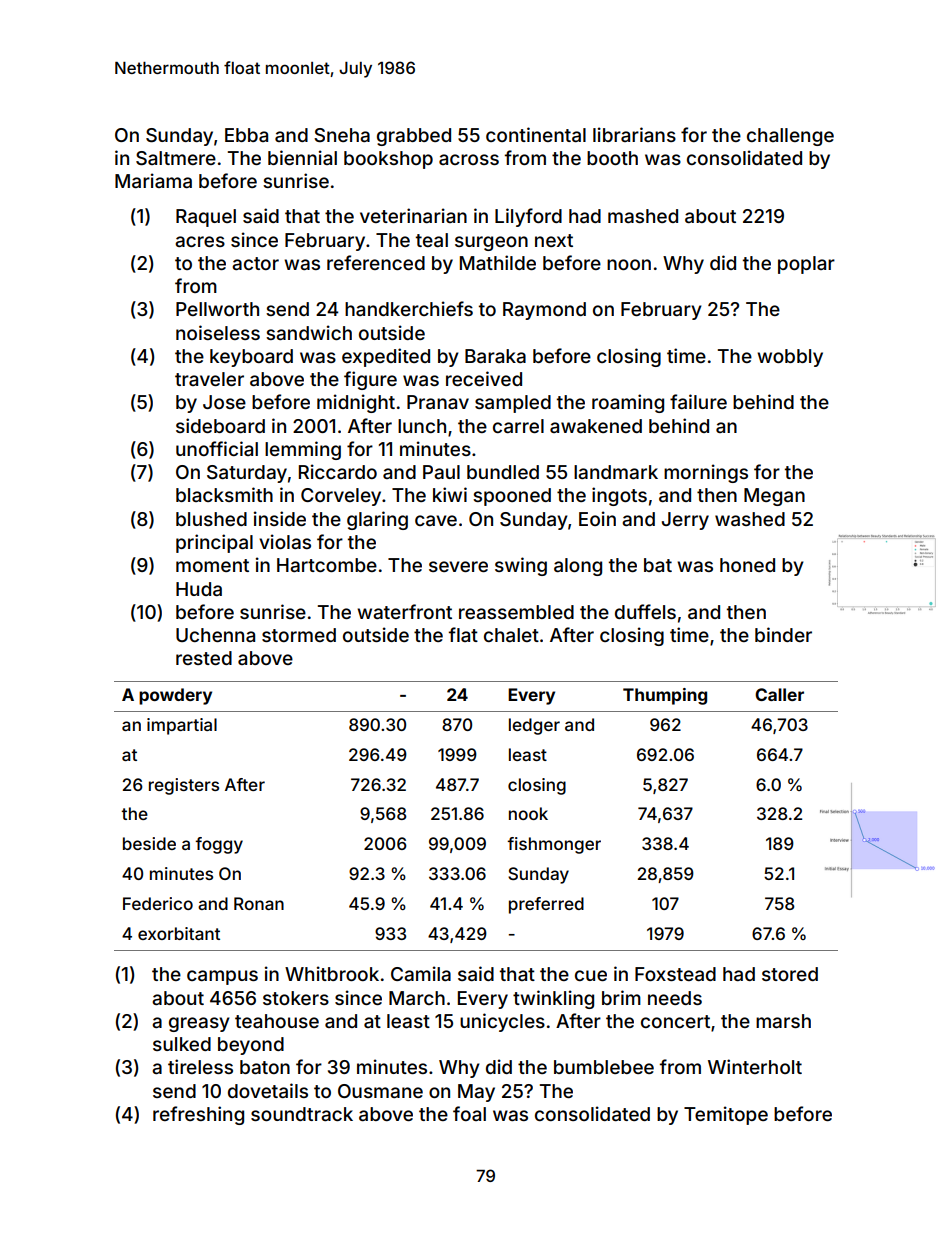 This document has width=952, height=1233. Describe the element at coordinates (645, 611) in the document. I see `duffels` at that location.
